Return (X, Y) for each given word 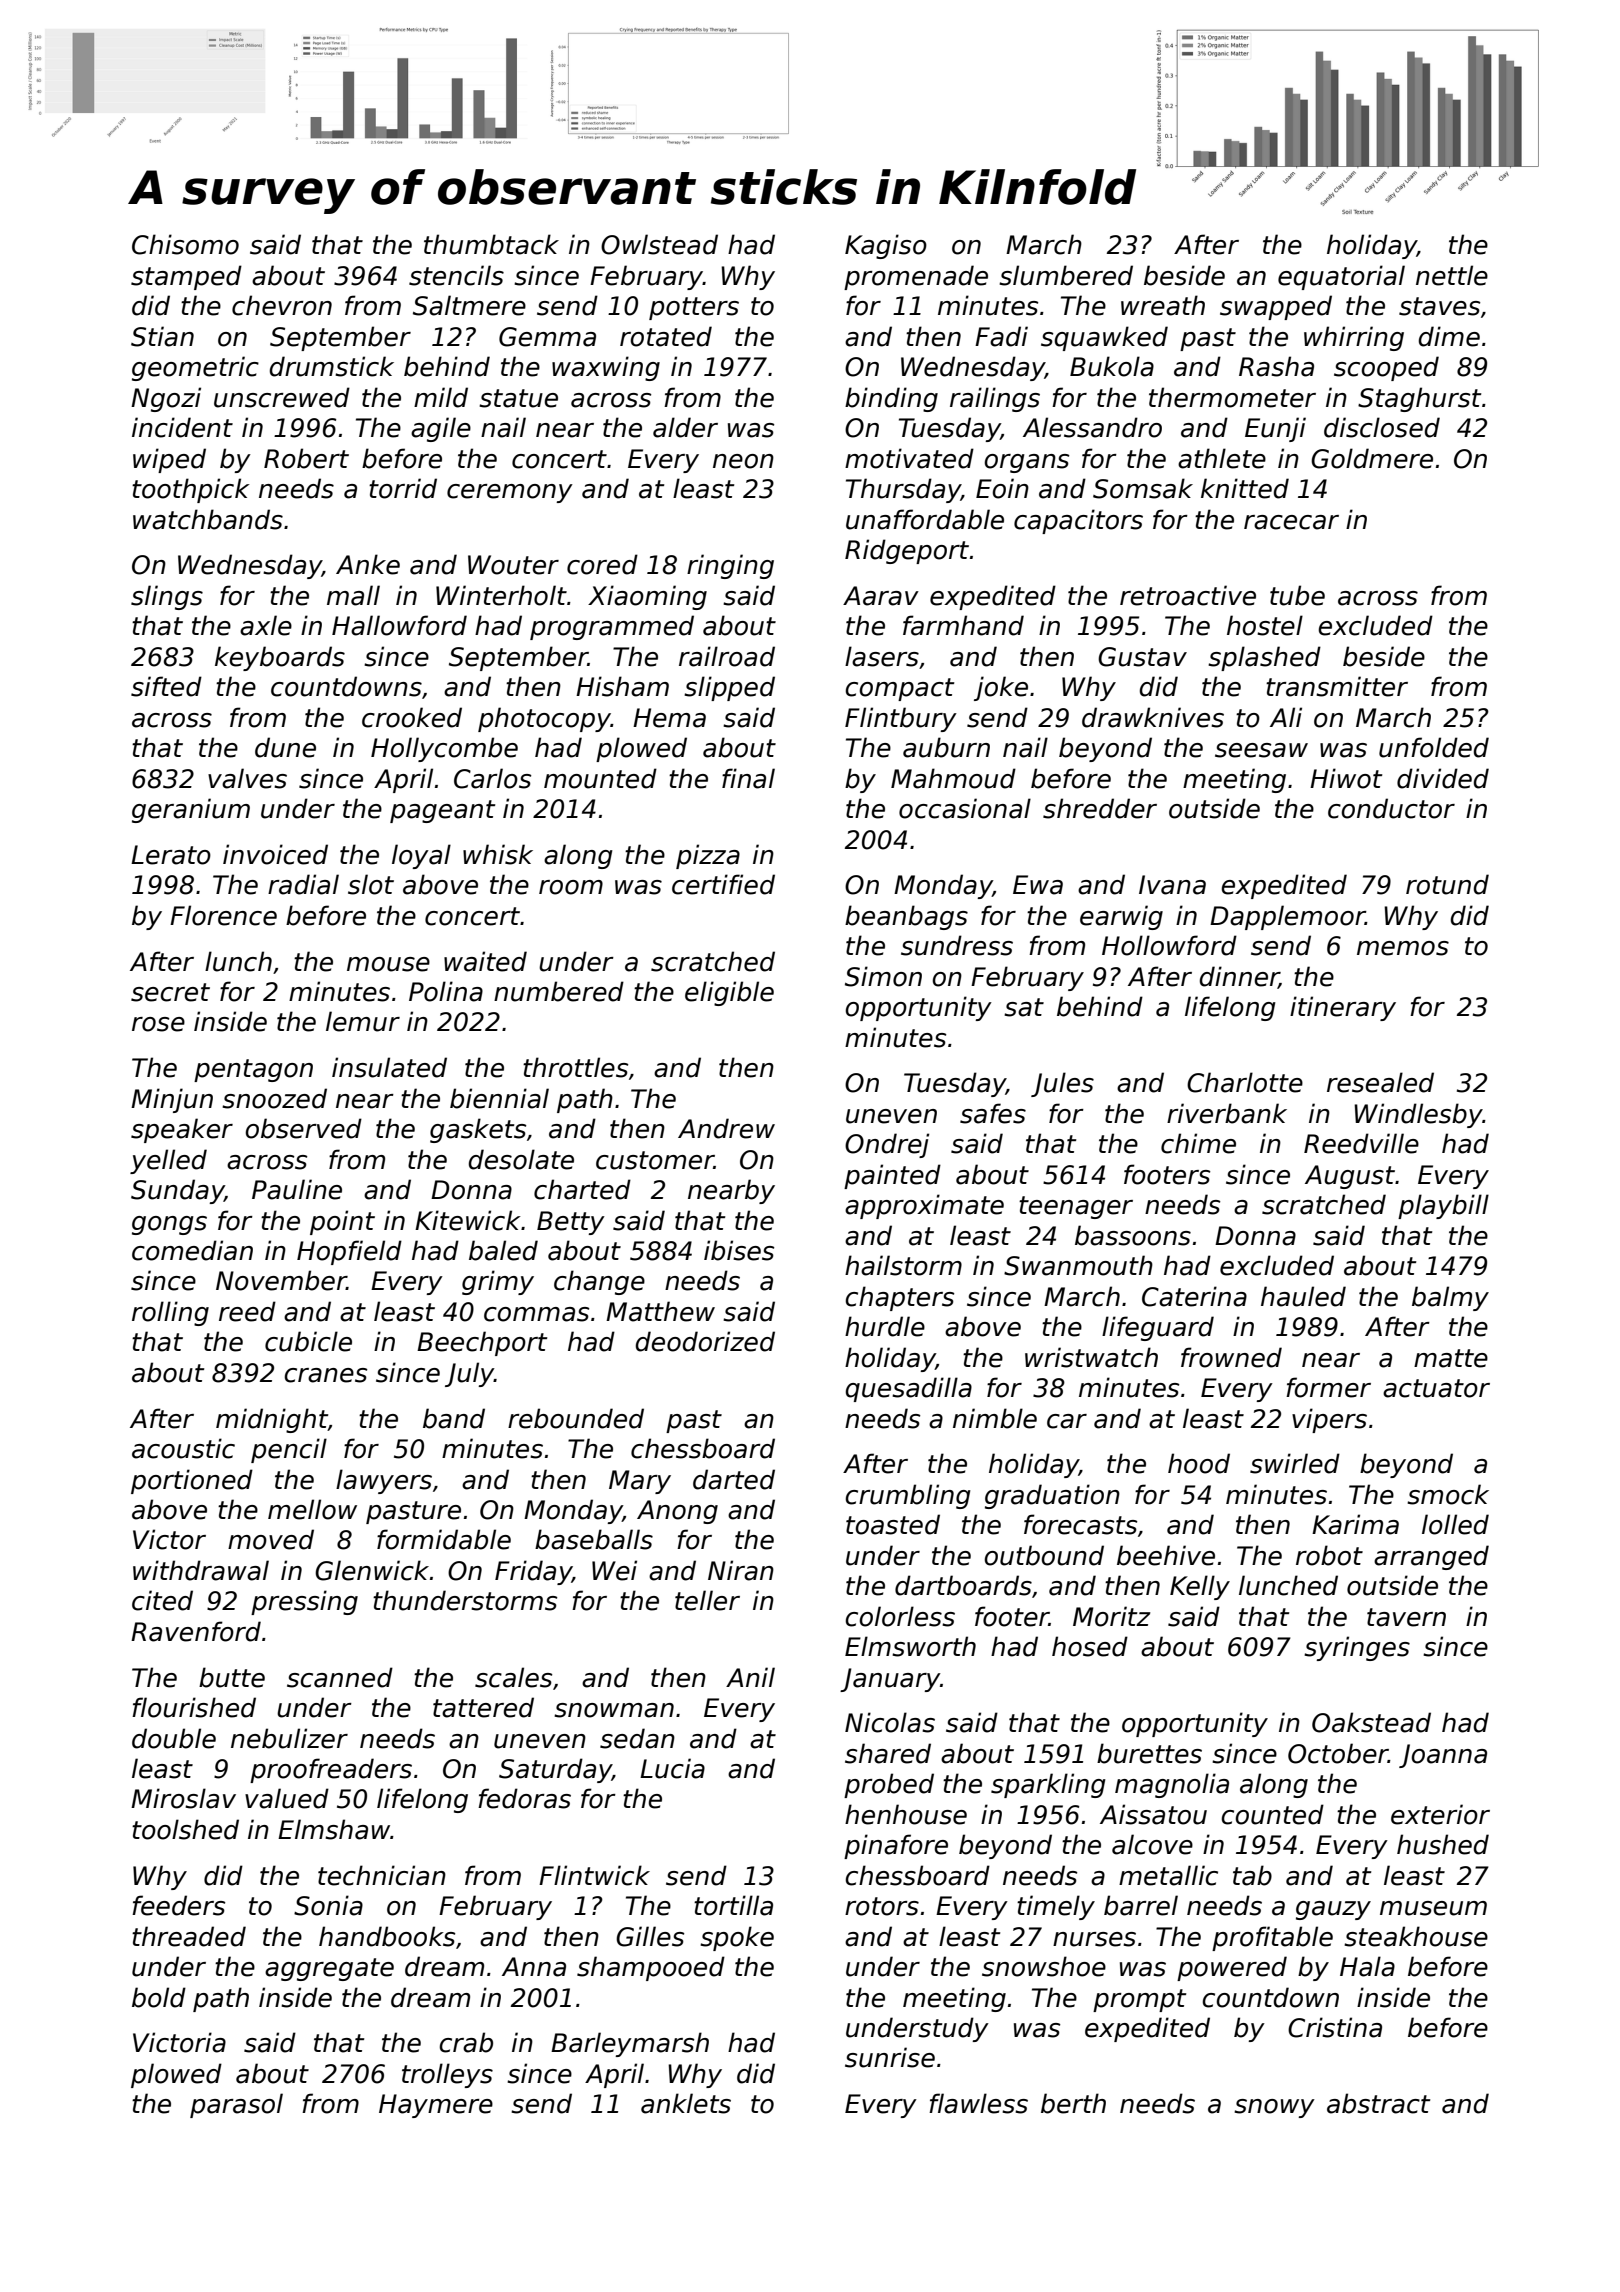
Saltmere (469, 305)
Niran (741, 1570)
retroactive (1188, 595)
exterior (1440, 1814)
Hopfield (349, 1252)
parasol (236, 2105)
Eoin (1002, 488)
